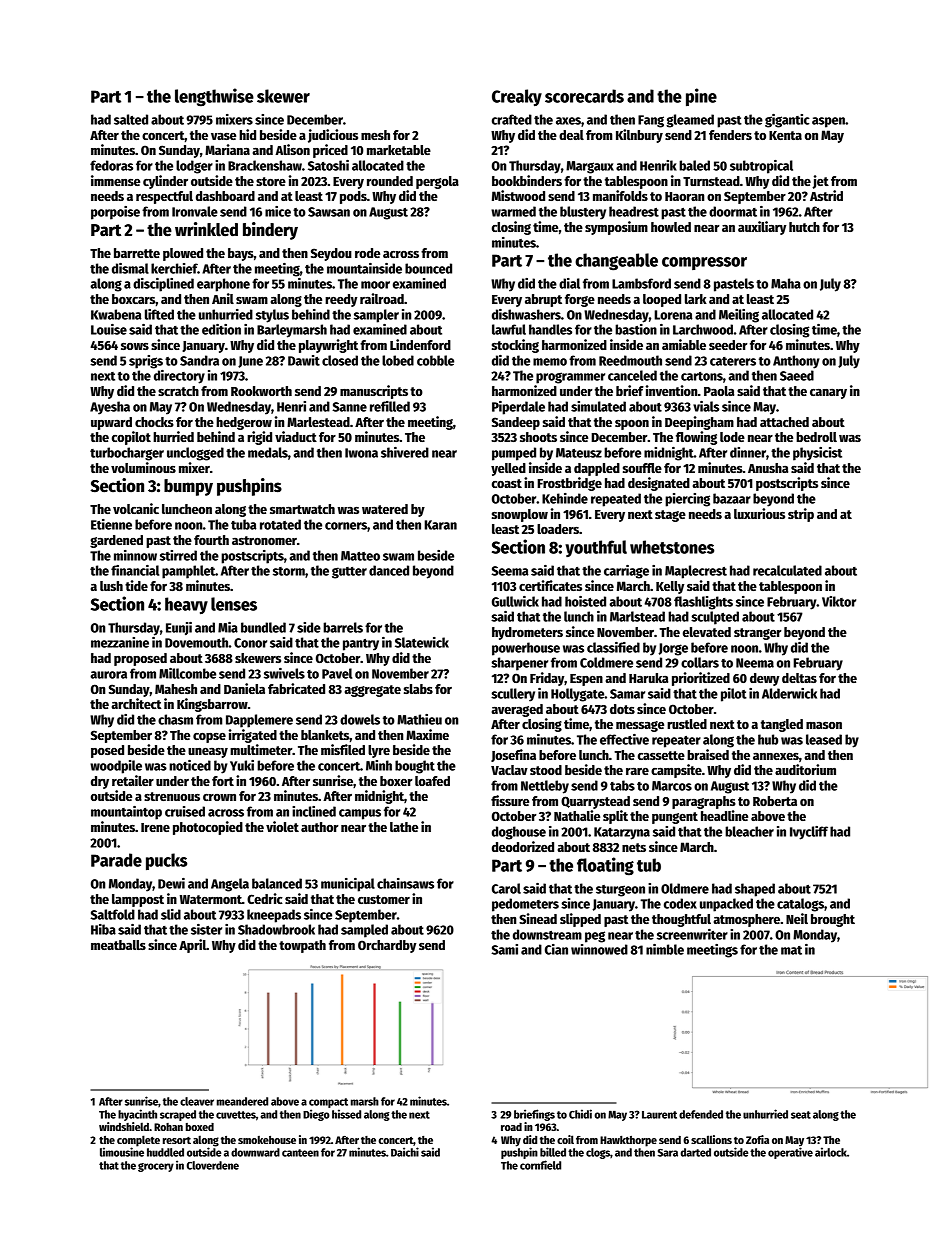 The width and height of the screenshot is (952, 1233). What do you see at coordinates (708, 754) in the screenshot?
I see `braised` at bounding box center [708, 754].
